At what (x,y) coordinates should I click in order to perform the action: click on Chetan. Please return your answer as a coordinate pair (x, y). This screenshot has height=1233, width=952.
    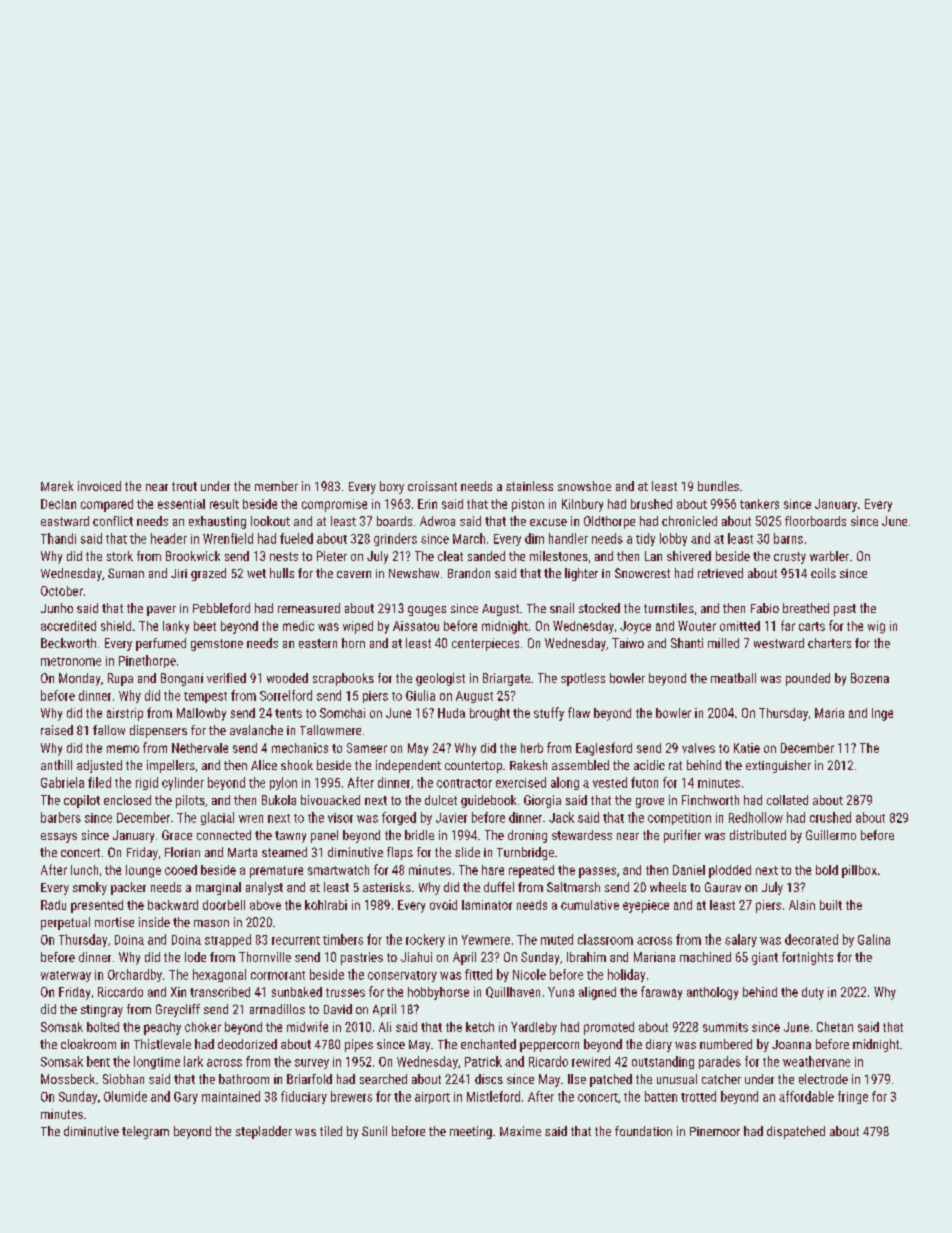
    Looking at the image, I should click on (835, 1027).
